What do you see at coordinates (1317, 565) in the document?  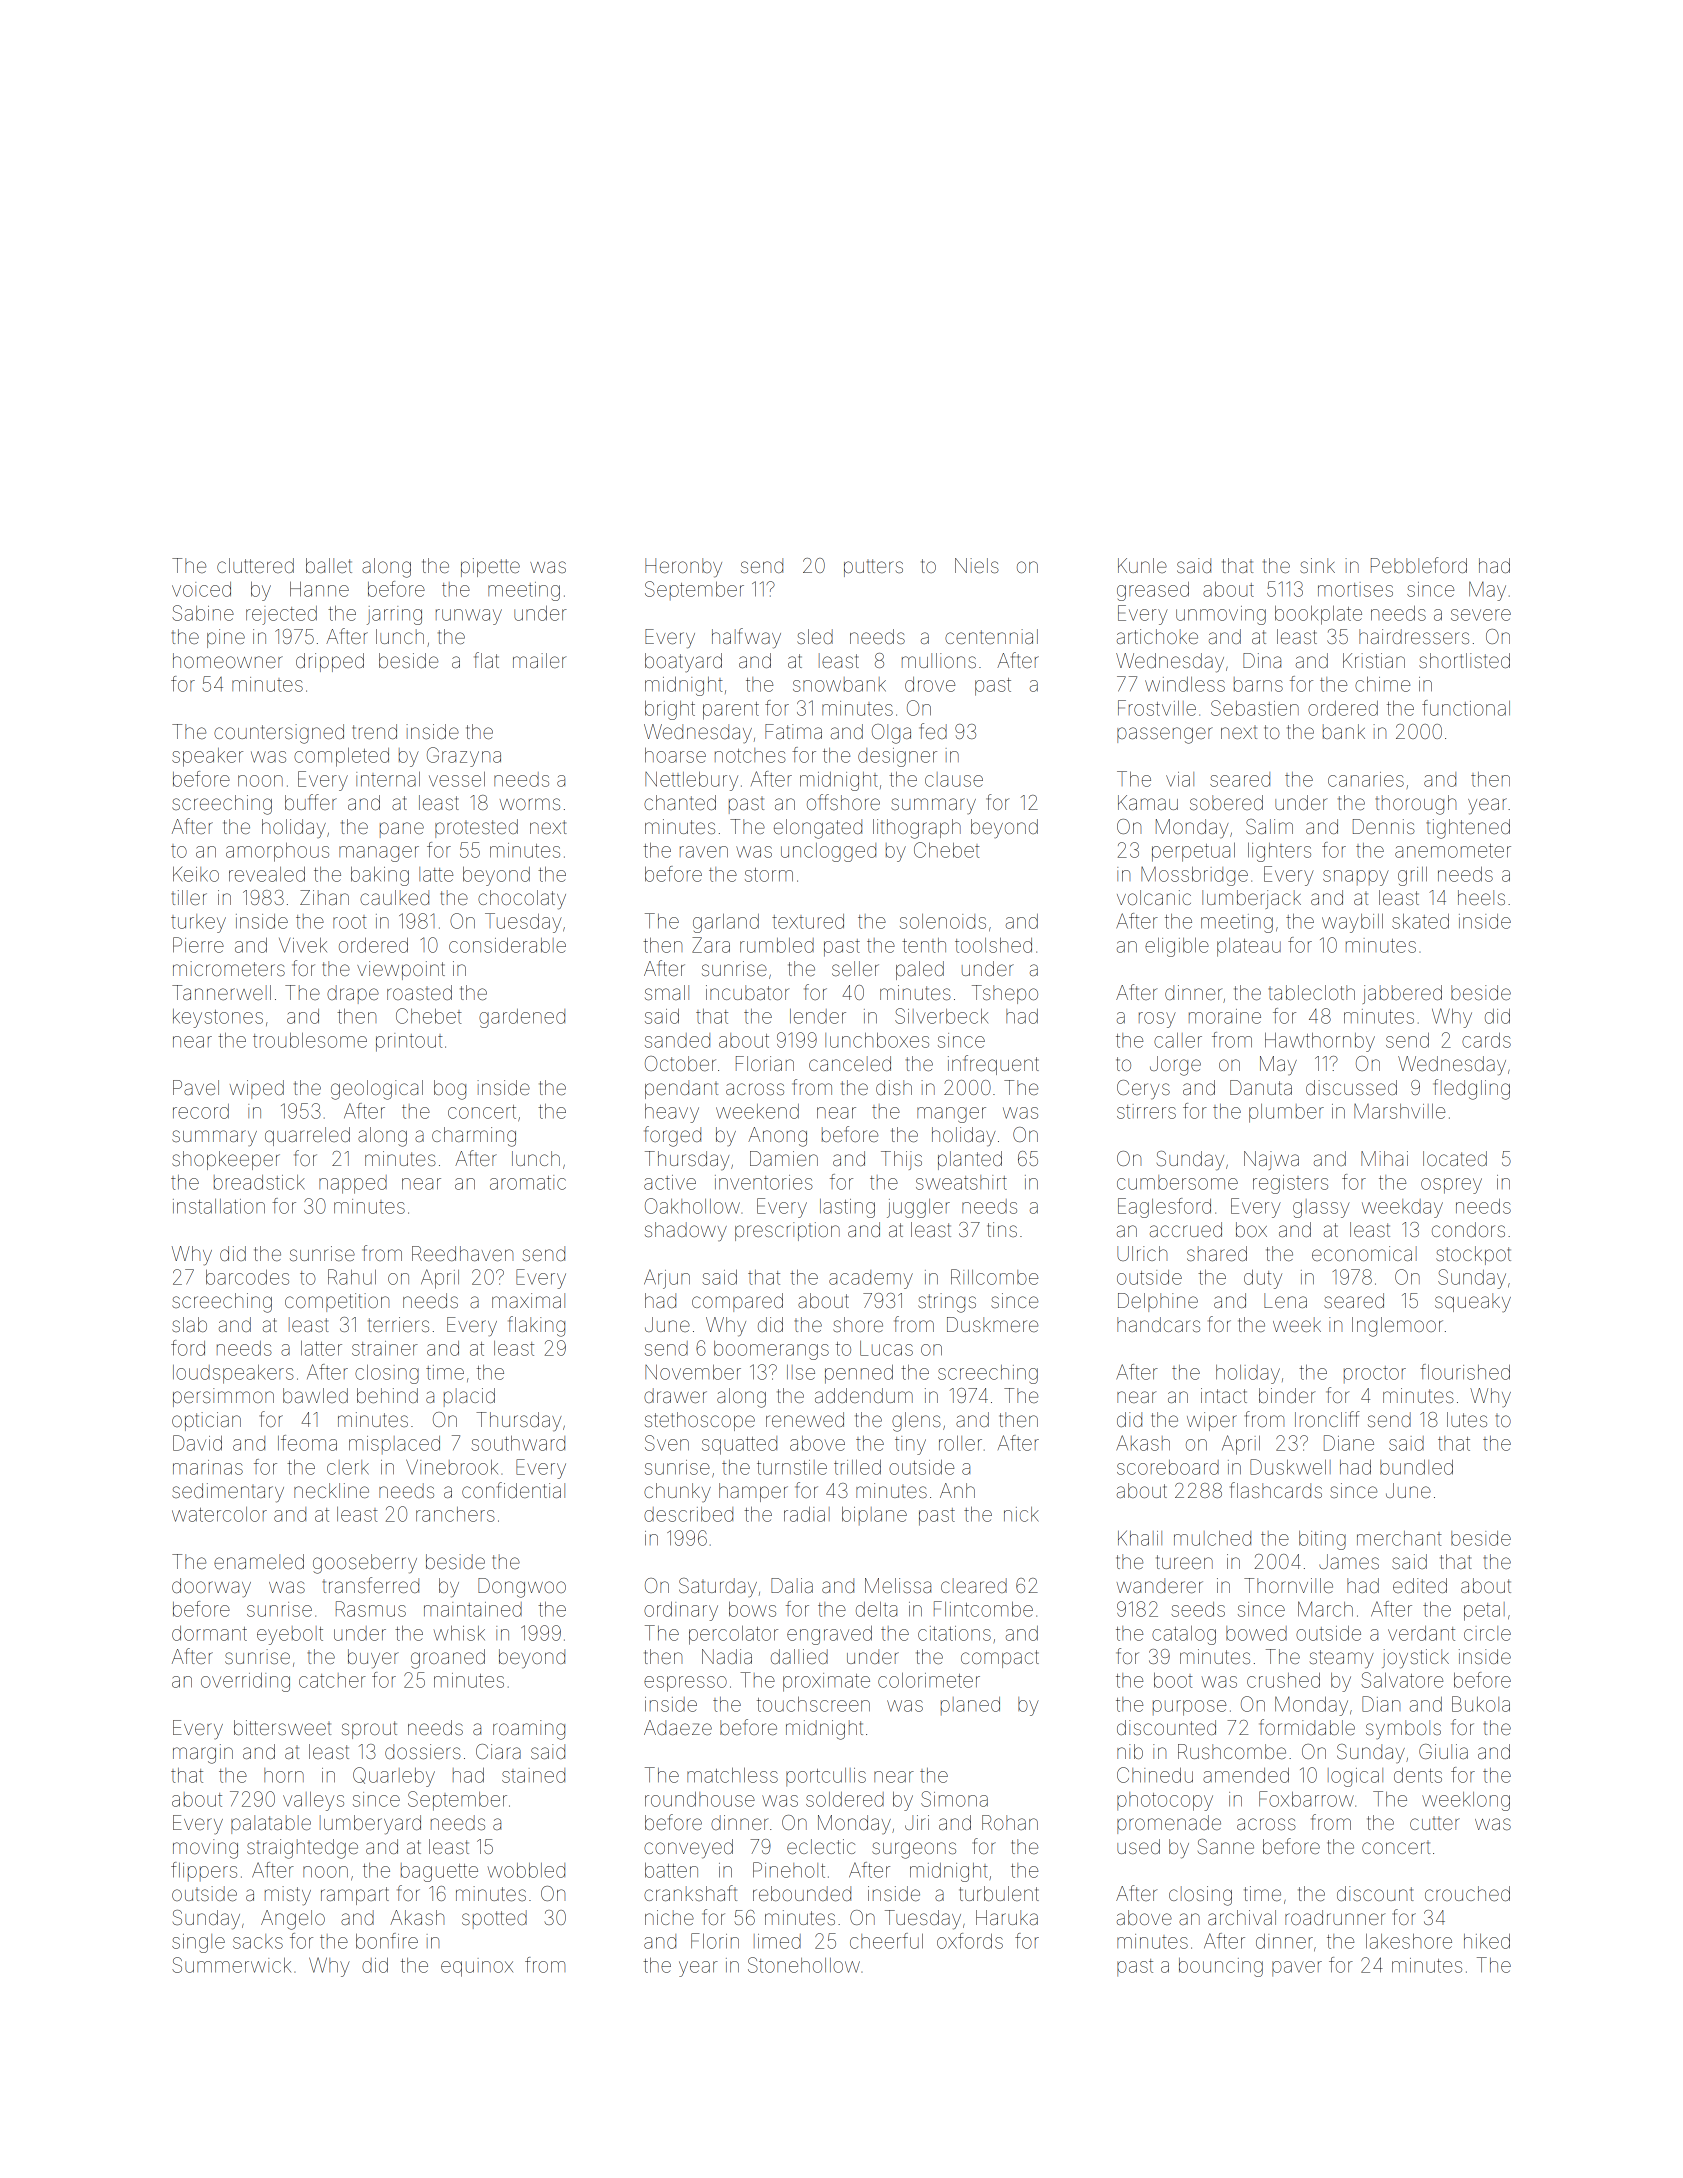 I see `sink` at bounding box center [1317, 565].
